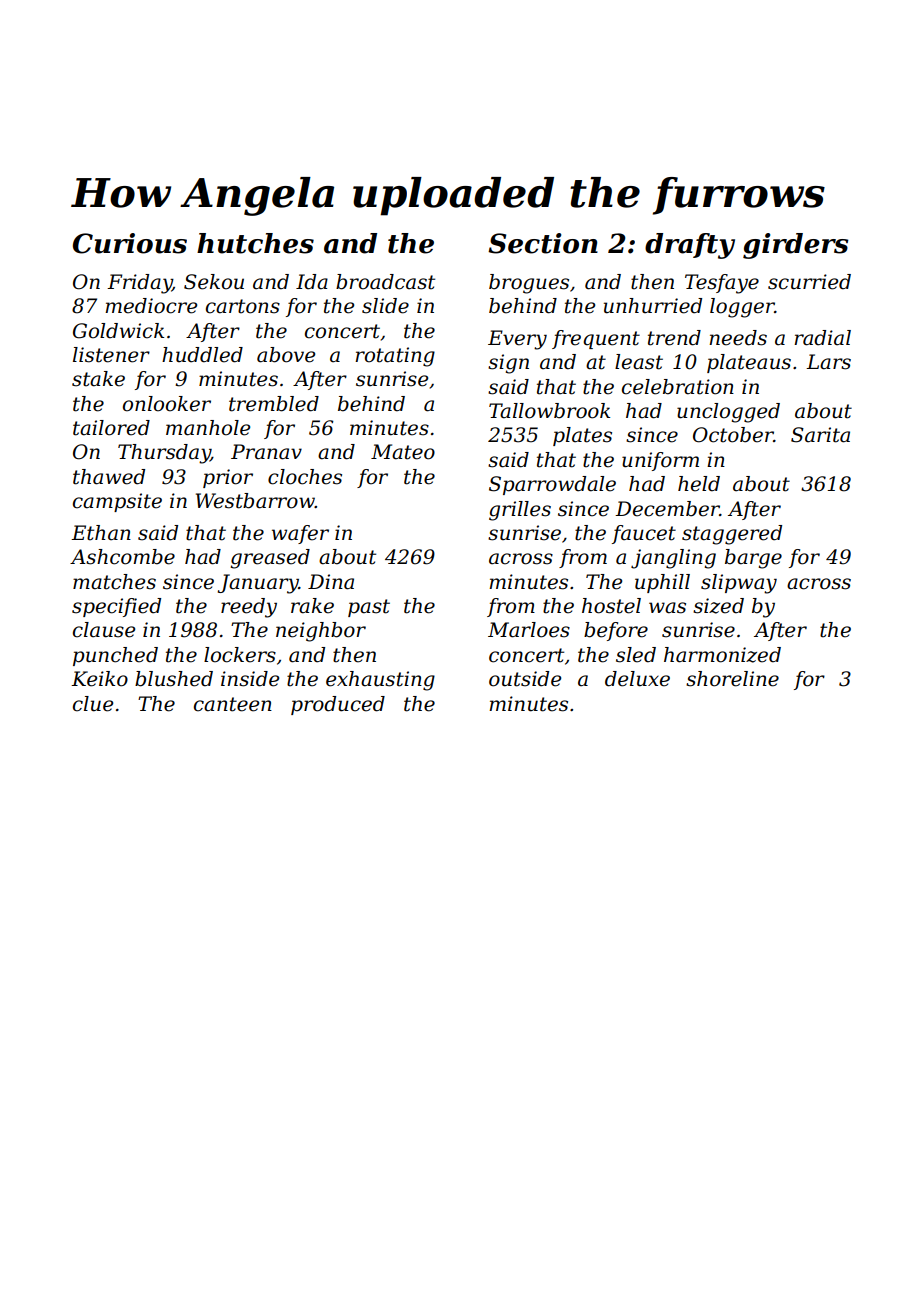  I want to click on hutches, so click(255, 243).
